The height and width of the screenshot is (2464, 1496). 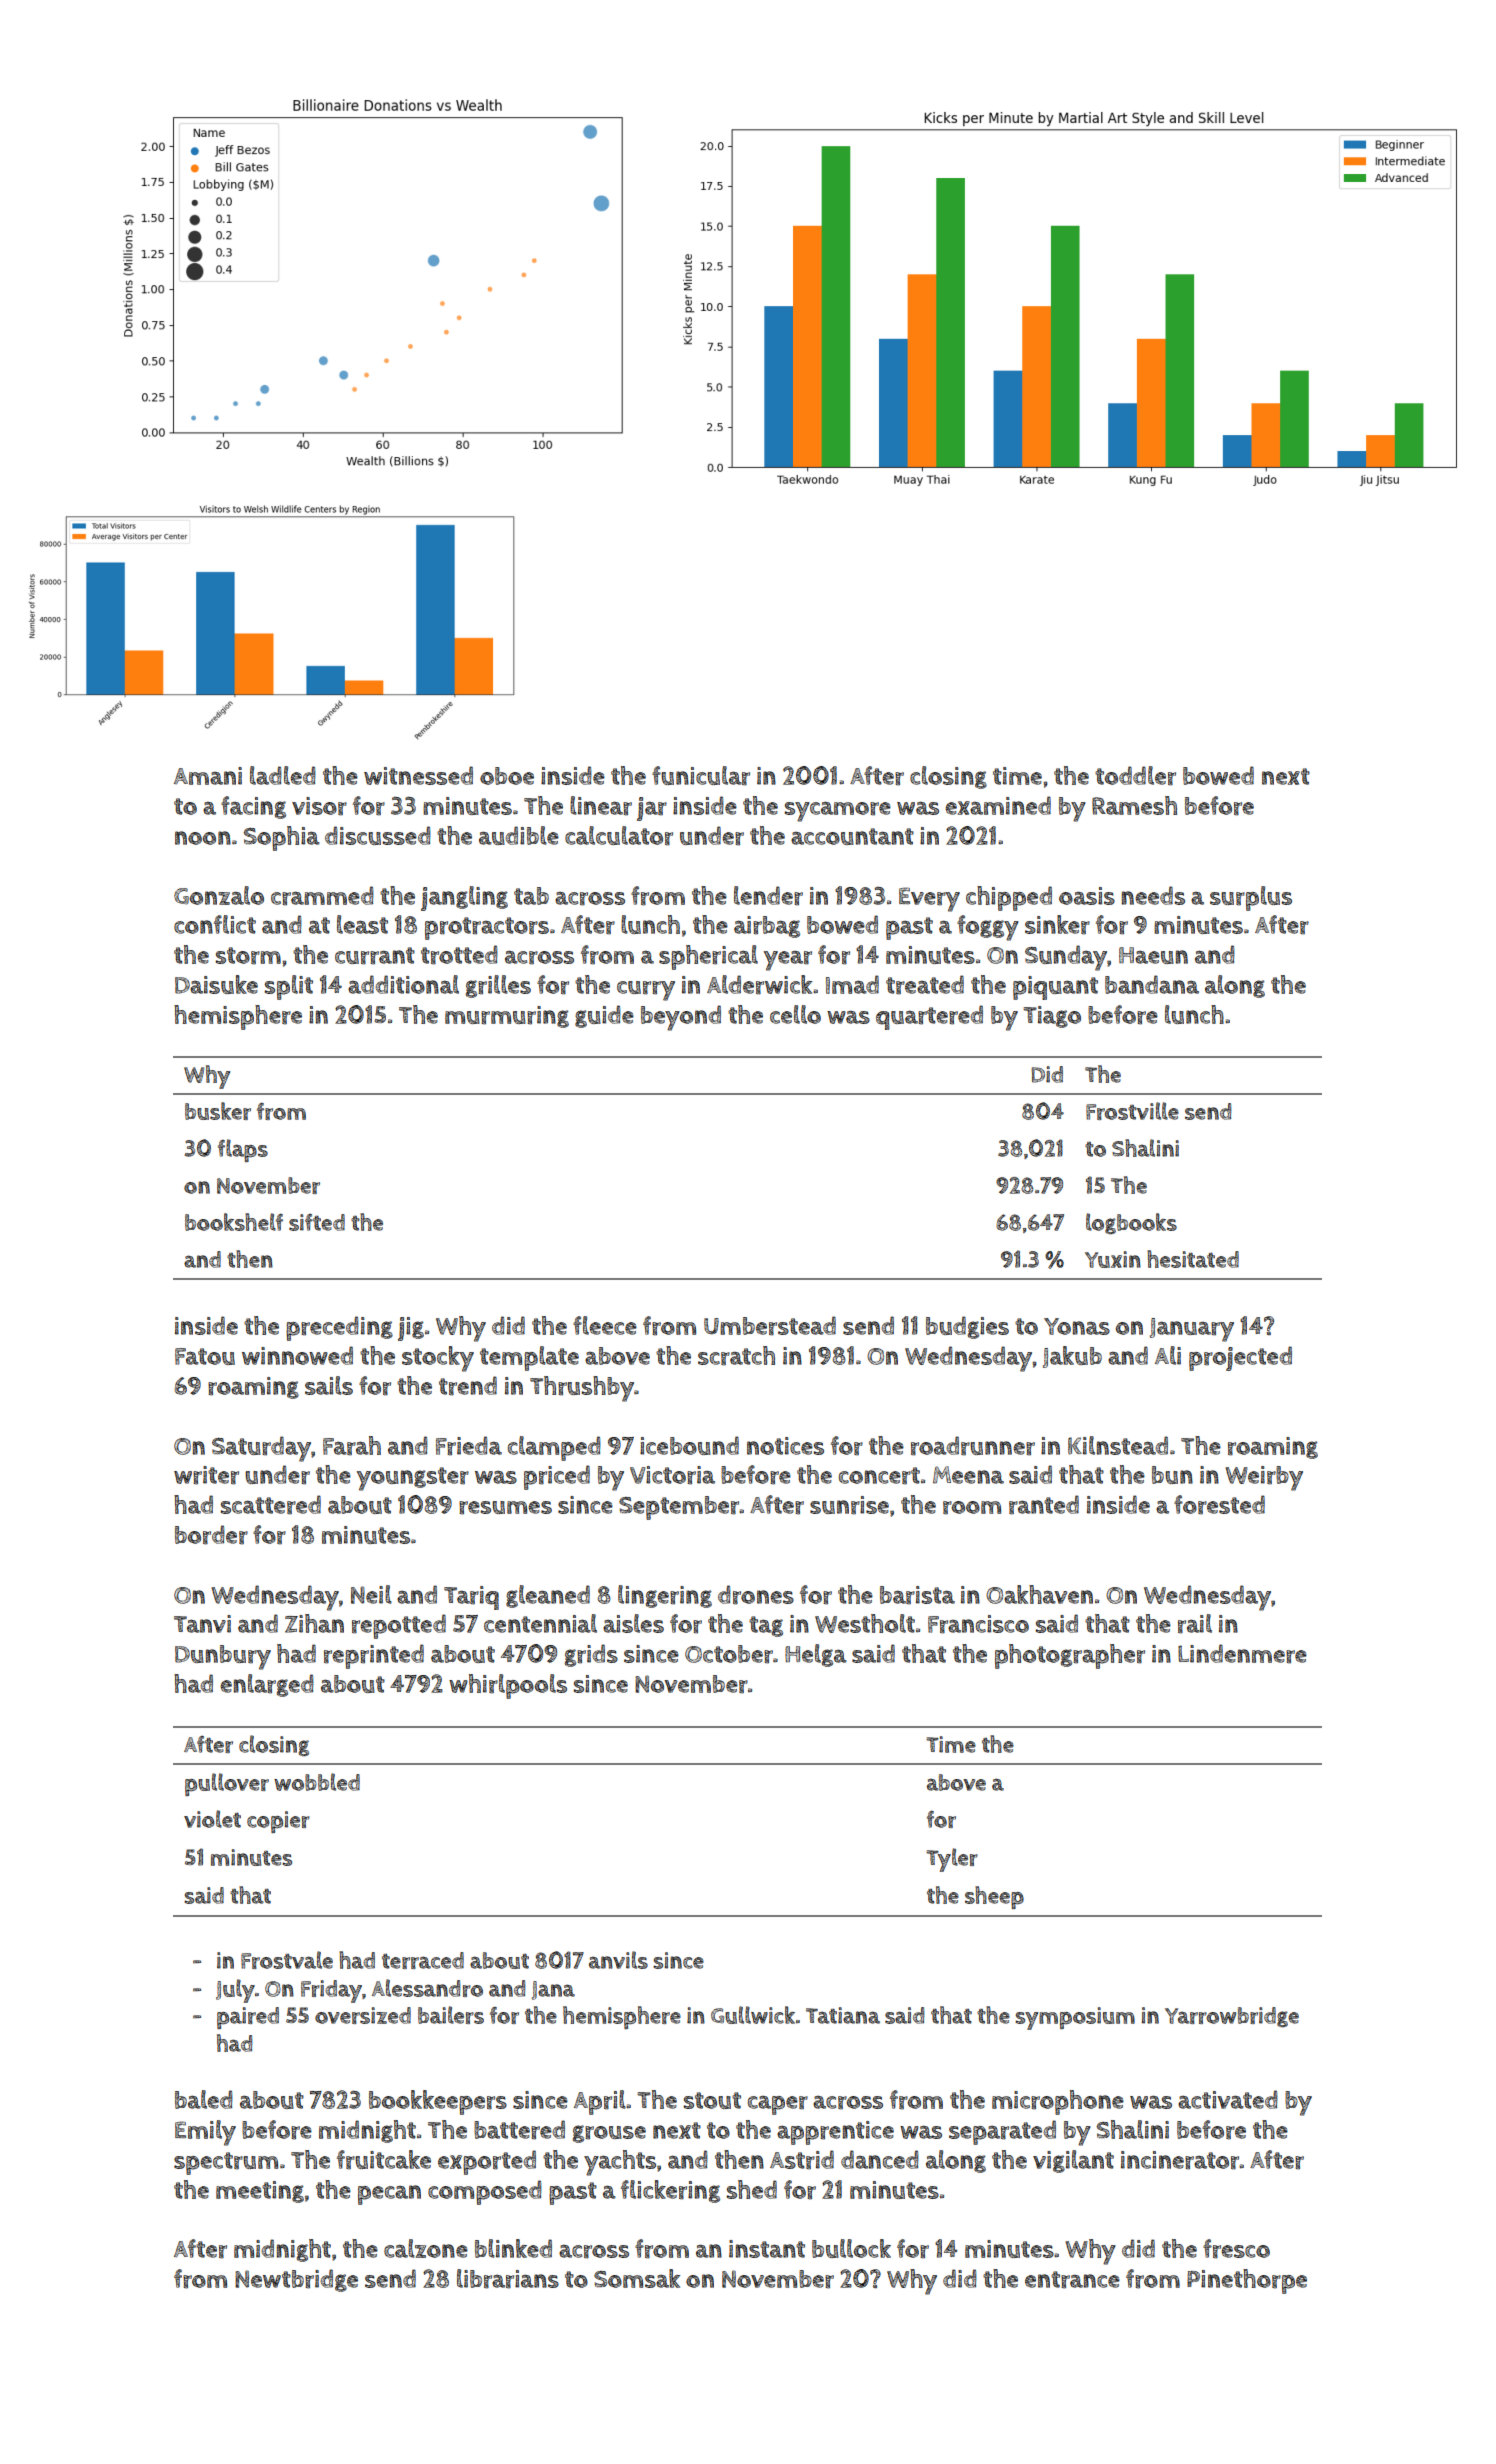 What do you see at coordinates (1072, 2280) in the screenshot?
I see `entrance` at bounding box center [1072, 2280].
